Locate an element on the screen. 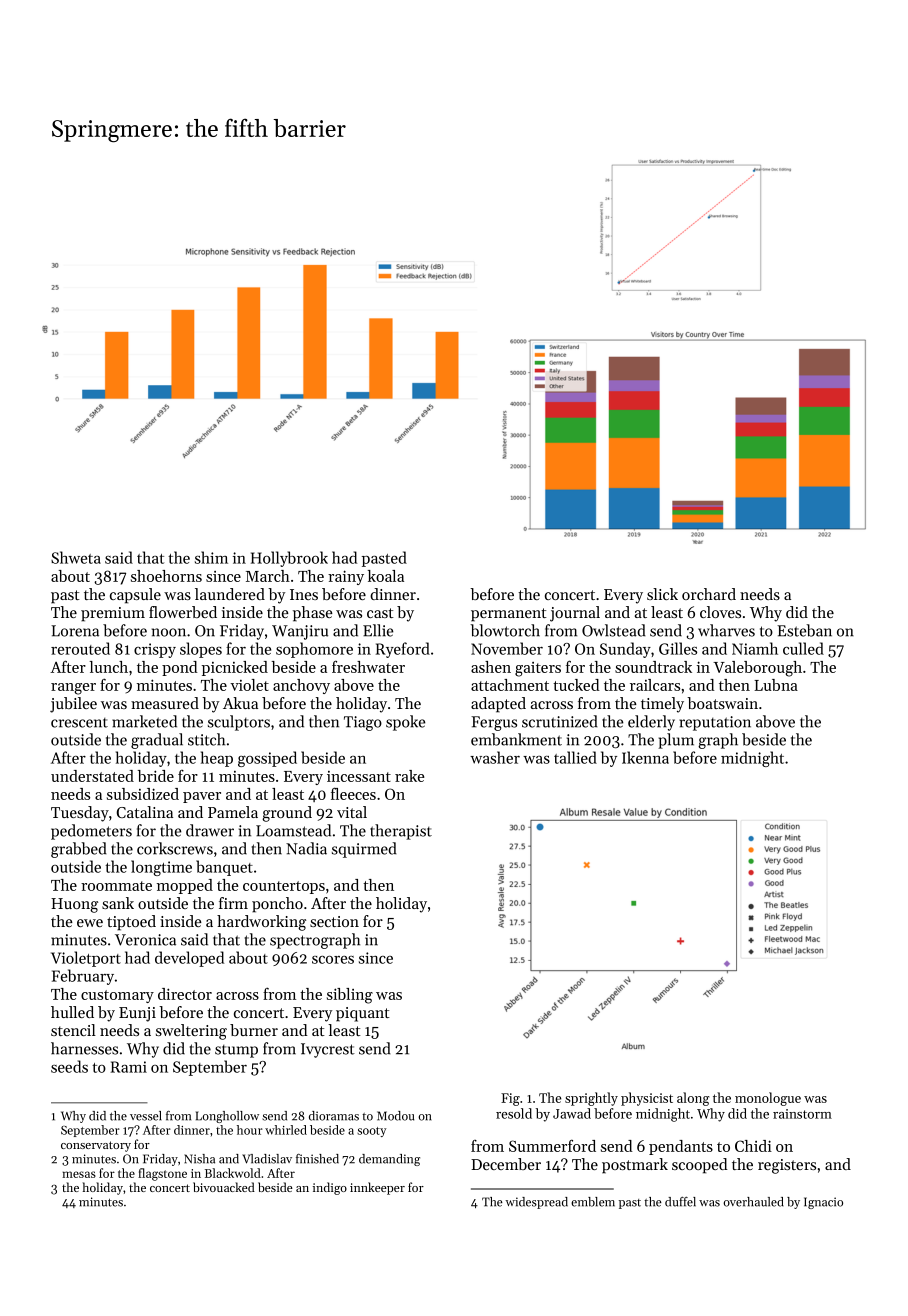 The image size is (908, 1316). orchard is located at coordinates (709, 594).
